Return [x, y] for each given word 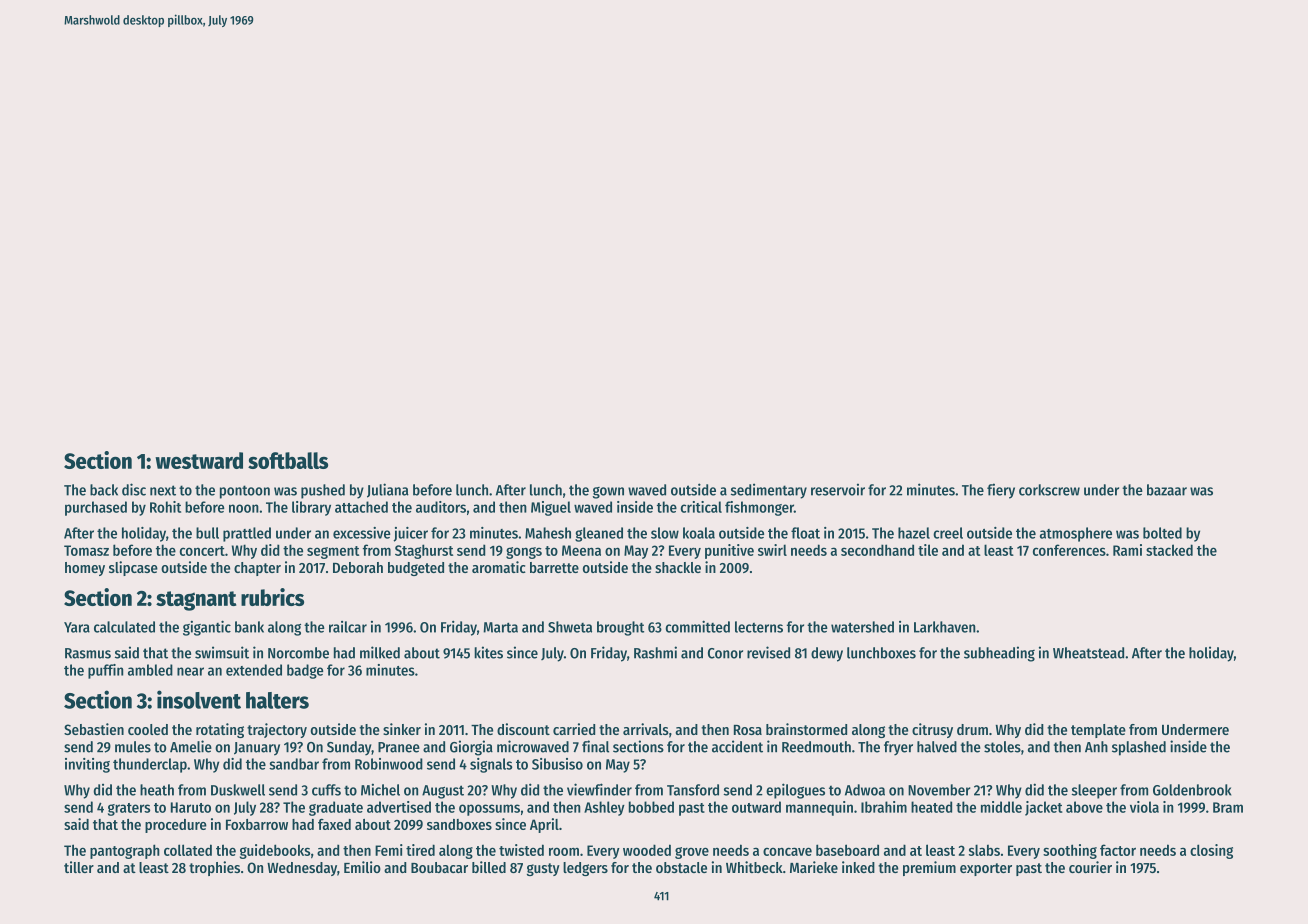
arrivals [646, 729]
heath [157, 790]
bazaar [1167, 490]
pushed [323, 491]
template [1098, 731]
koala [699, 533]
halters [277, 700]
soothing [1070, 851]
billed [489, 867]
